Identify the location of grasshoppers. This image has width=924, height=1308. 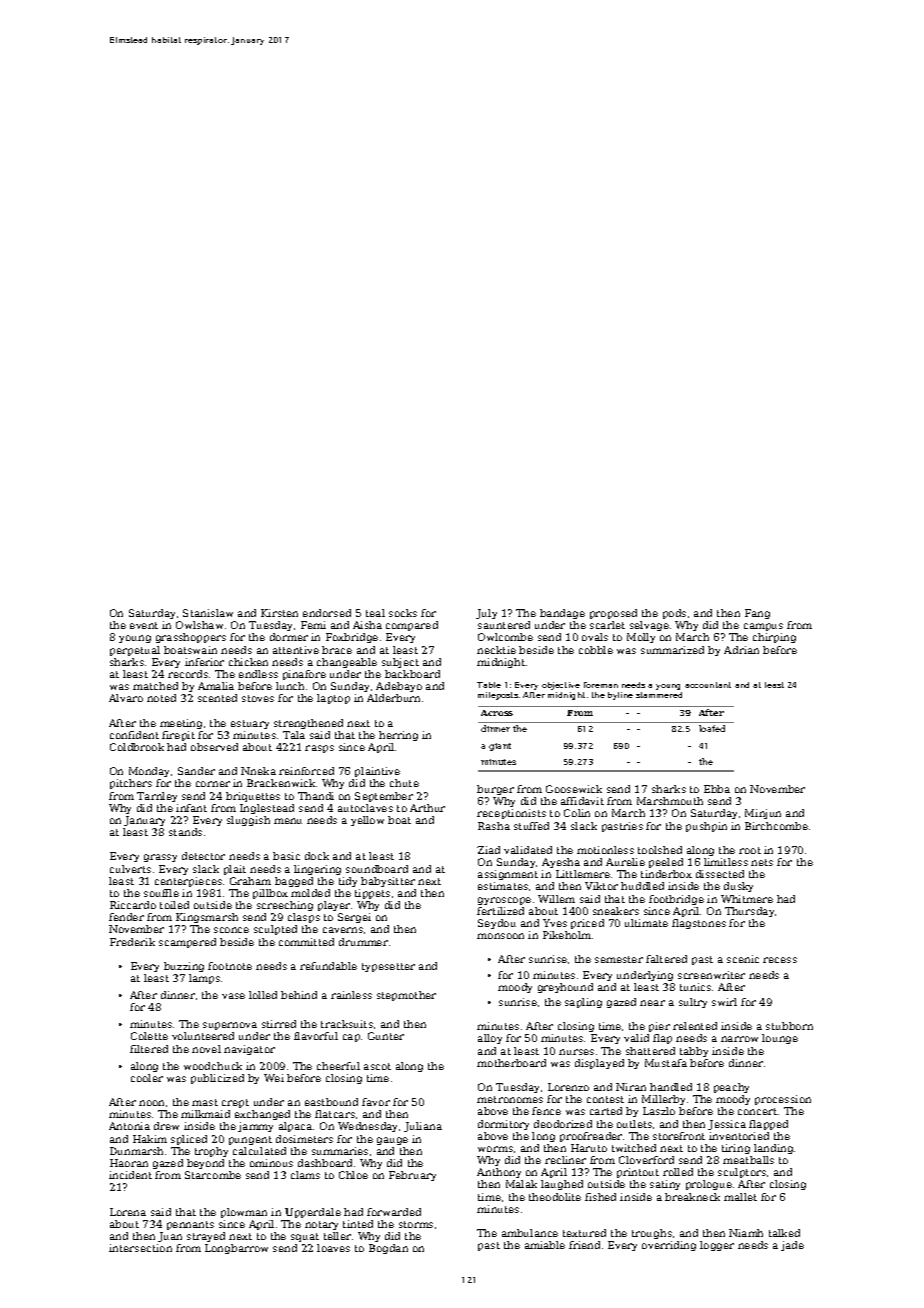
(191, 638).
